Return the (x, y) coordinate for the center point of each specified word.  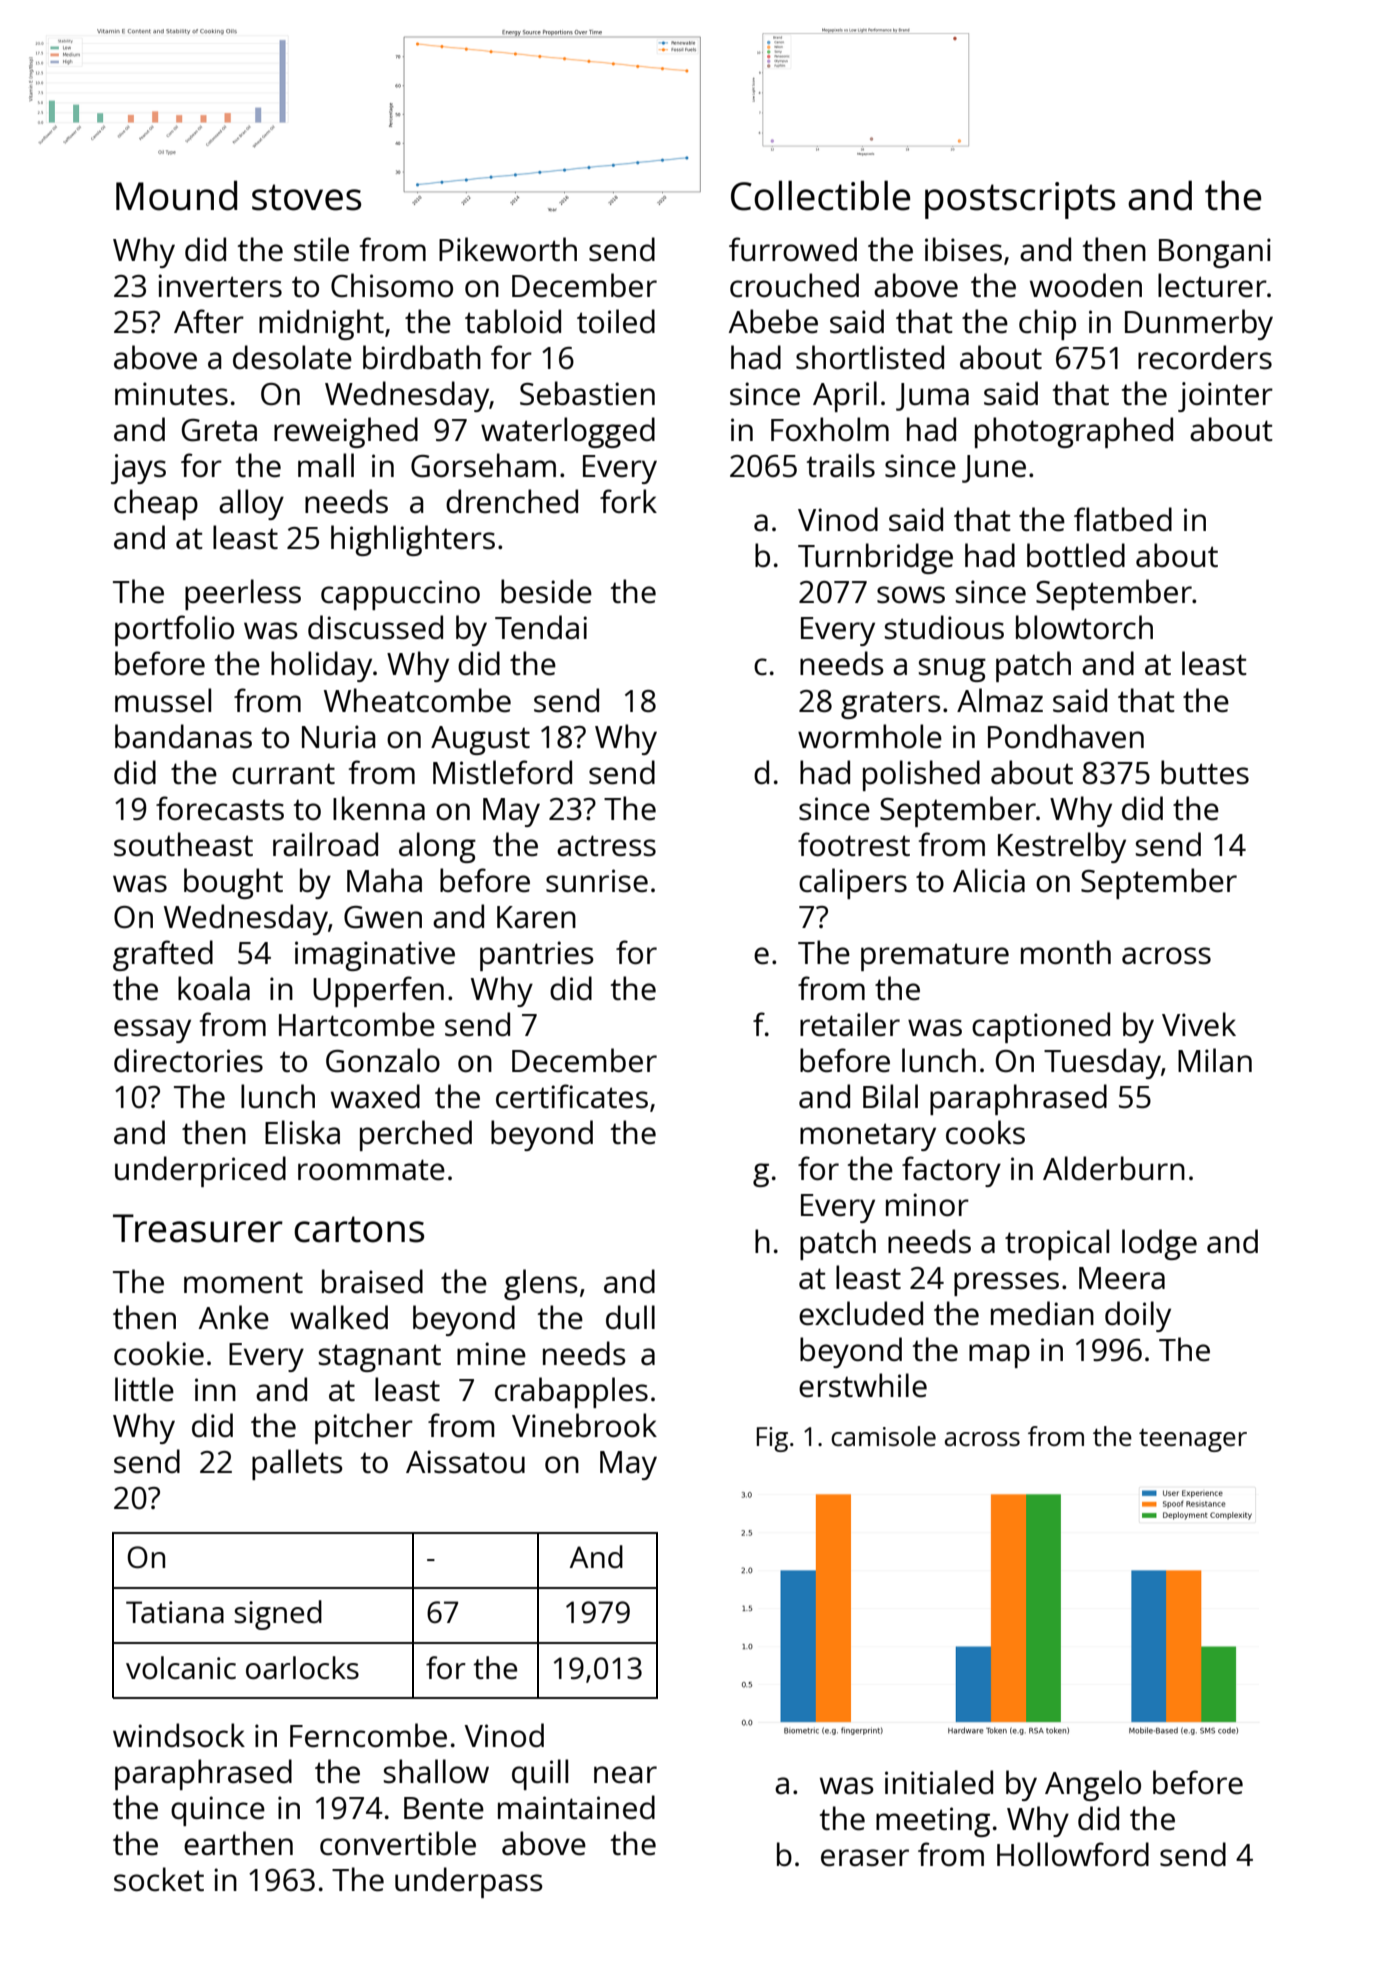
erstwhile (863, 1385)
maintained (576, 1807)
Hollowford (1073, 1854)
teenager (1193, 1440)
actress (606, 846)
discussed (375, 627)
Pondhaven (1066, 736)
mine (491, 1354)
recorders (1205, 357)
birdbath (422, 357)
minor (927, 1204)
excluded (861, 1313)
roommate (371, 1170)
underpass (469, 1882)
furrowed (793, 249)
